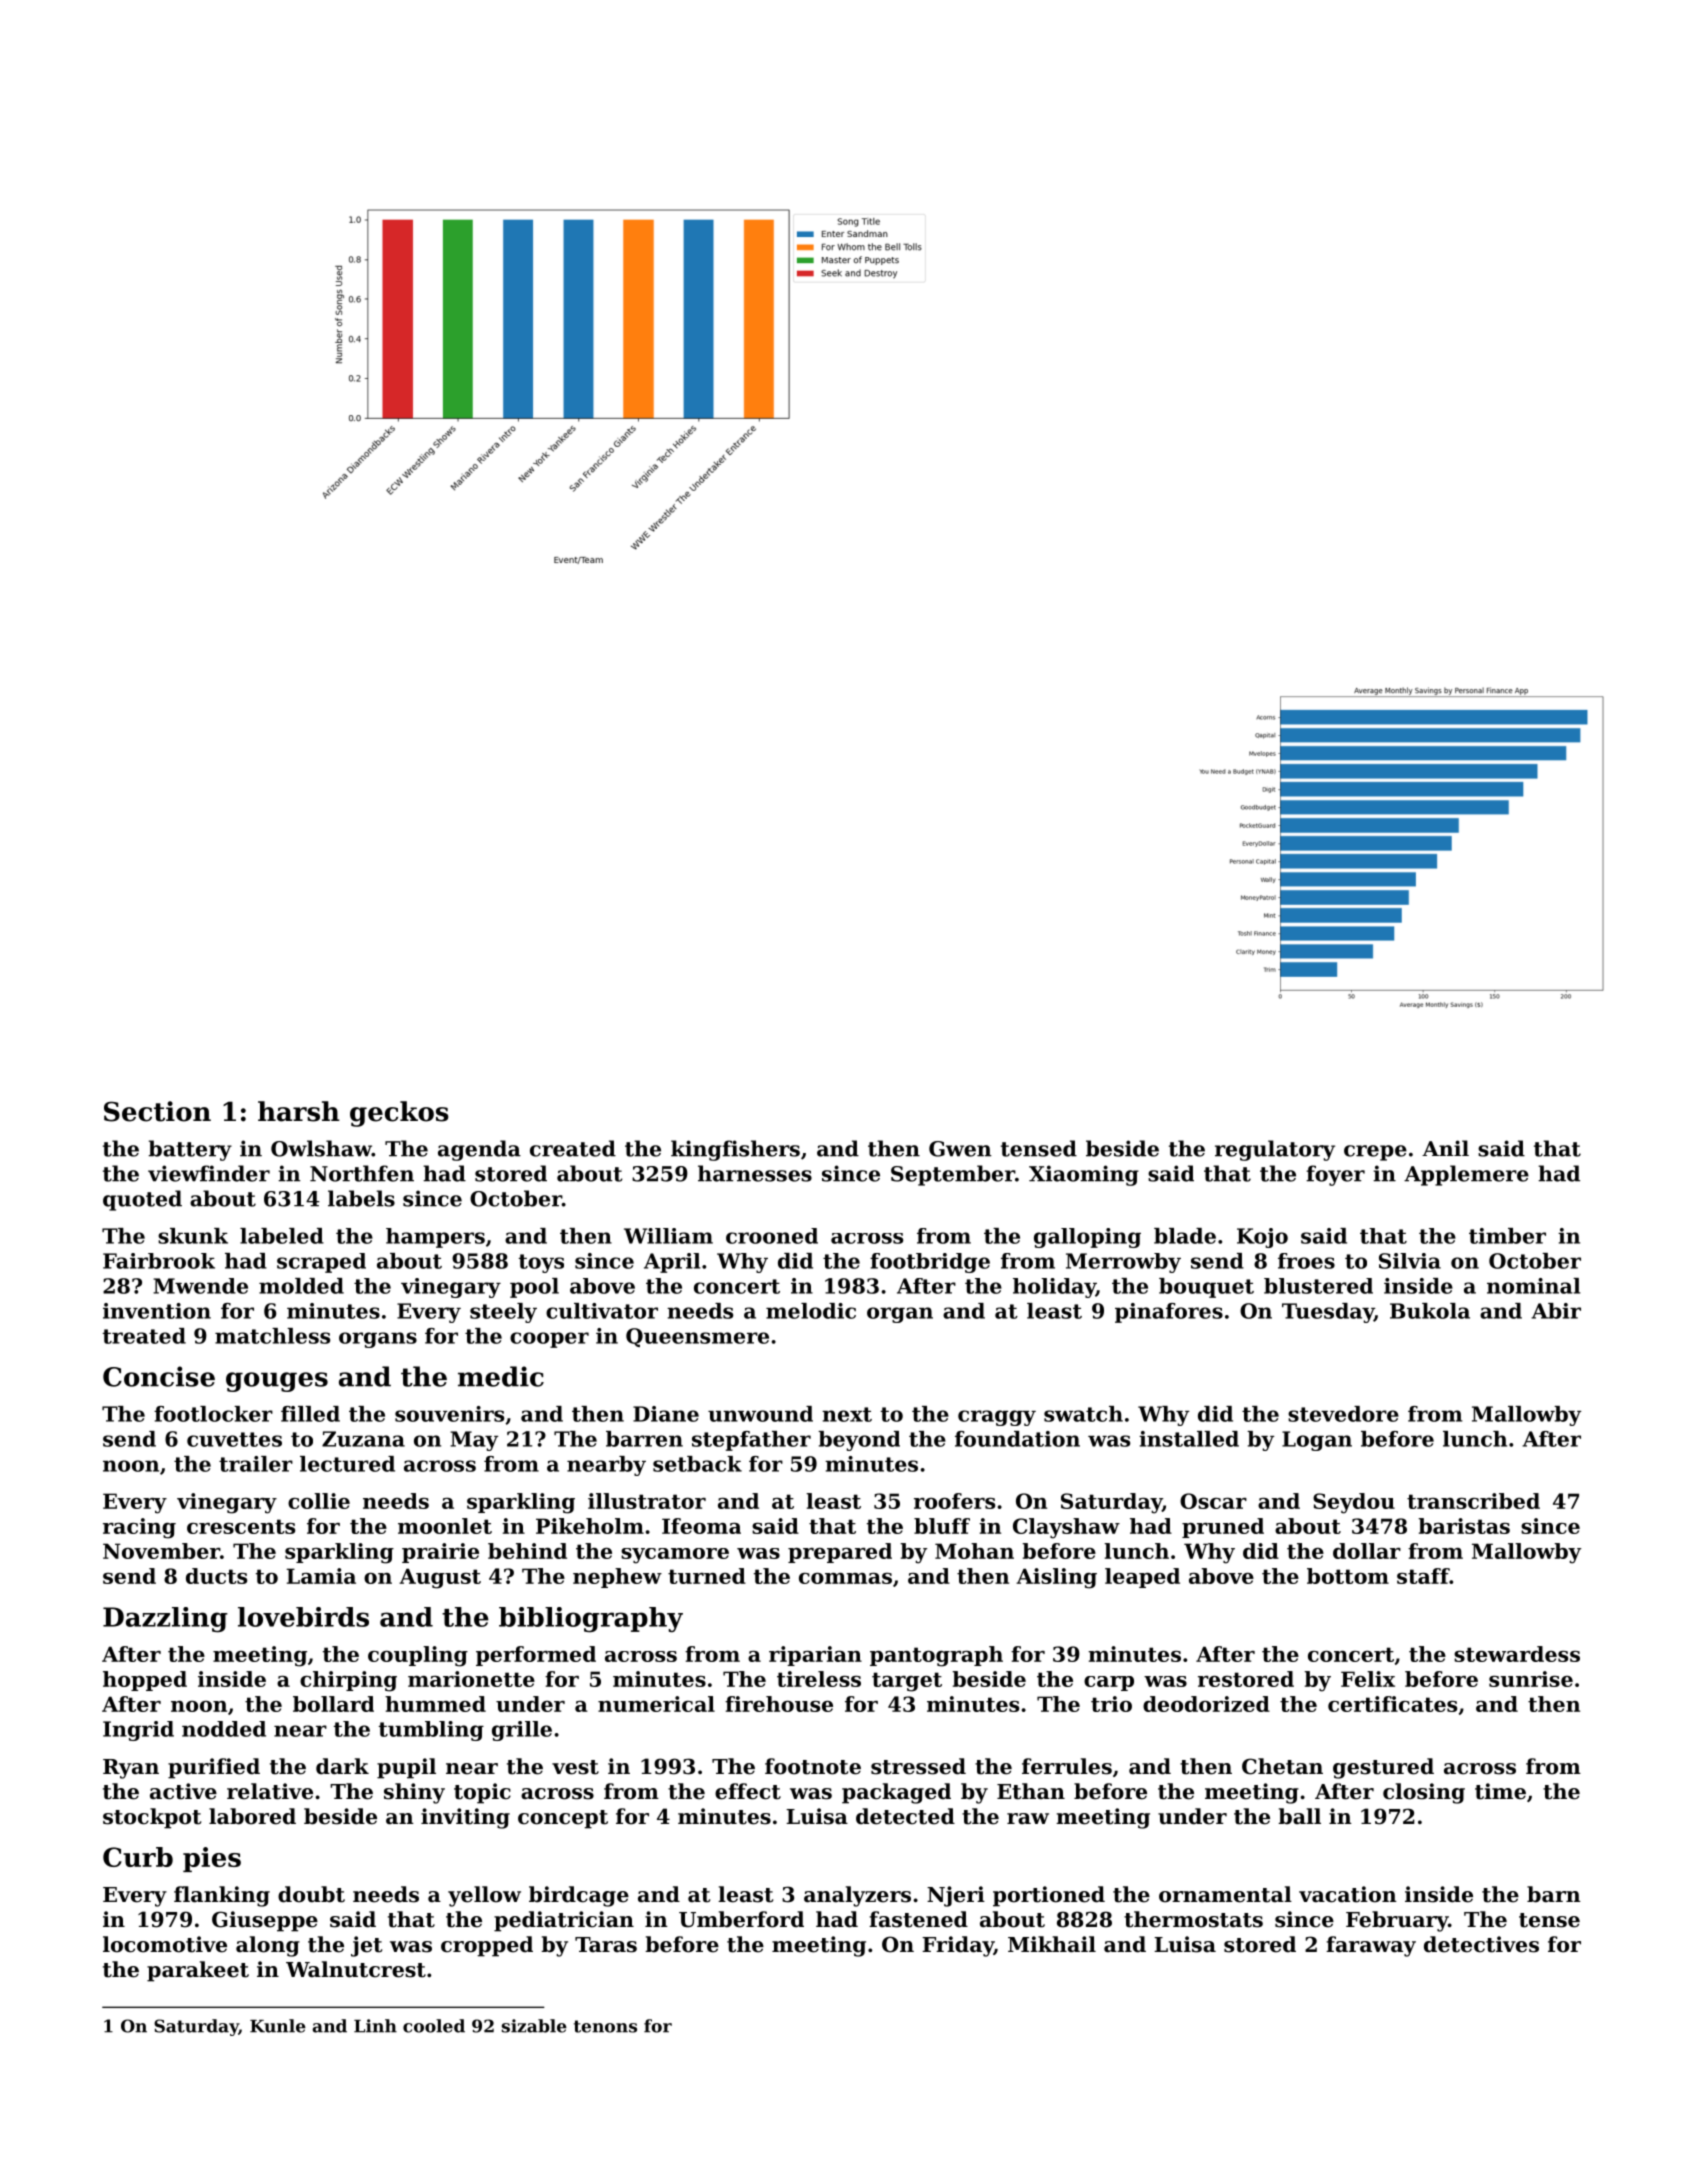  I want to click on Zuzana, so click(363, 1439).
